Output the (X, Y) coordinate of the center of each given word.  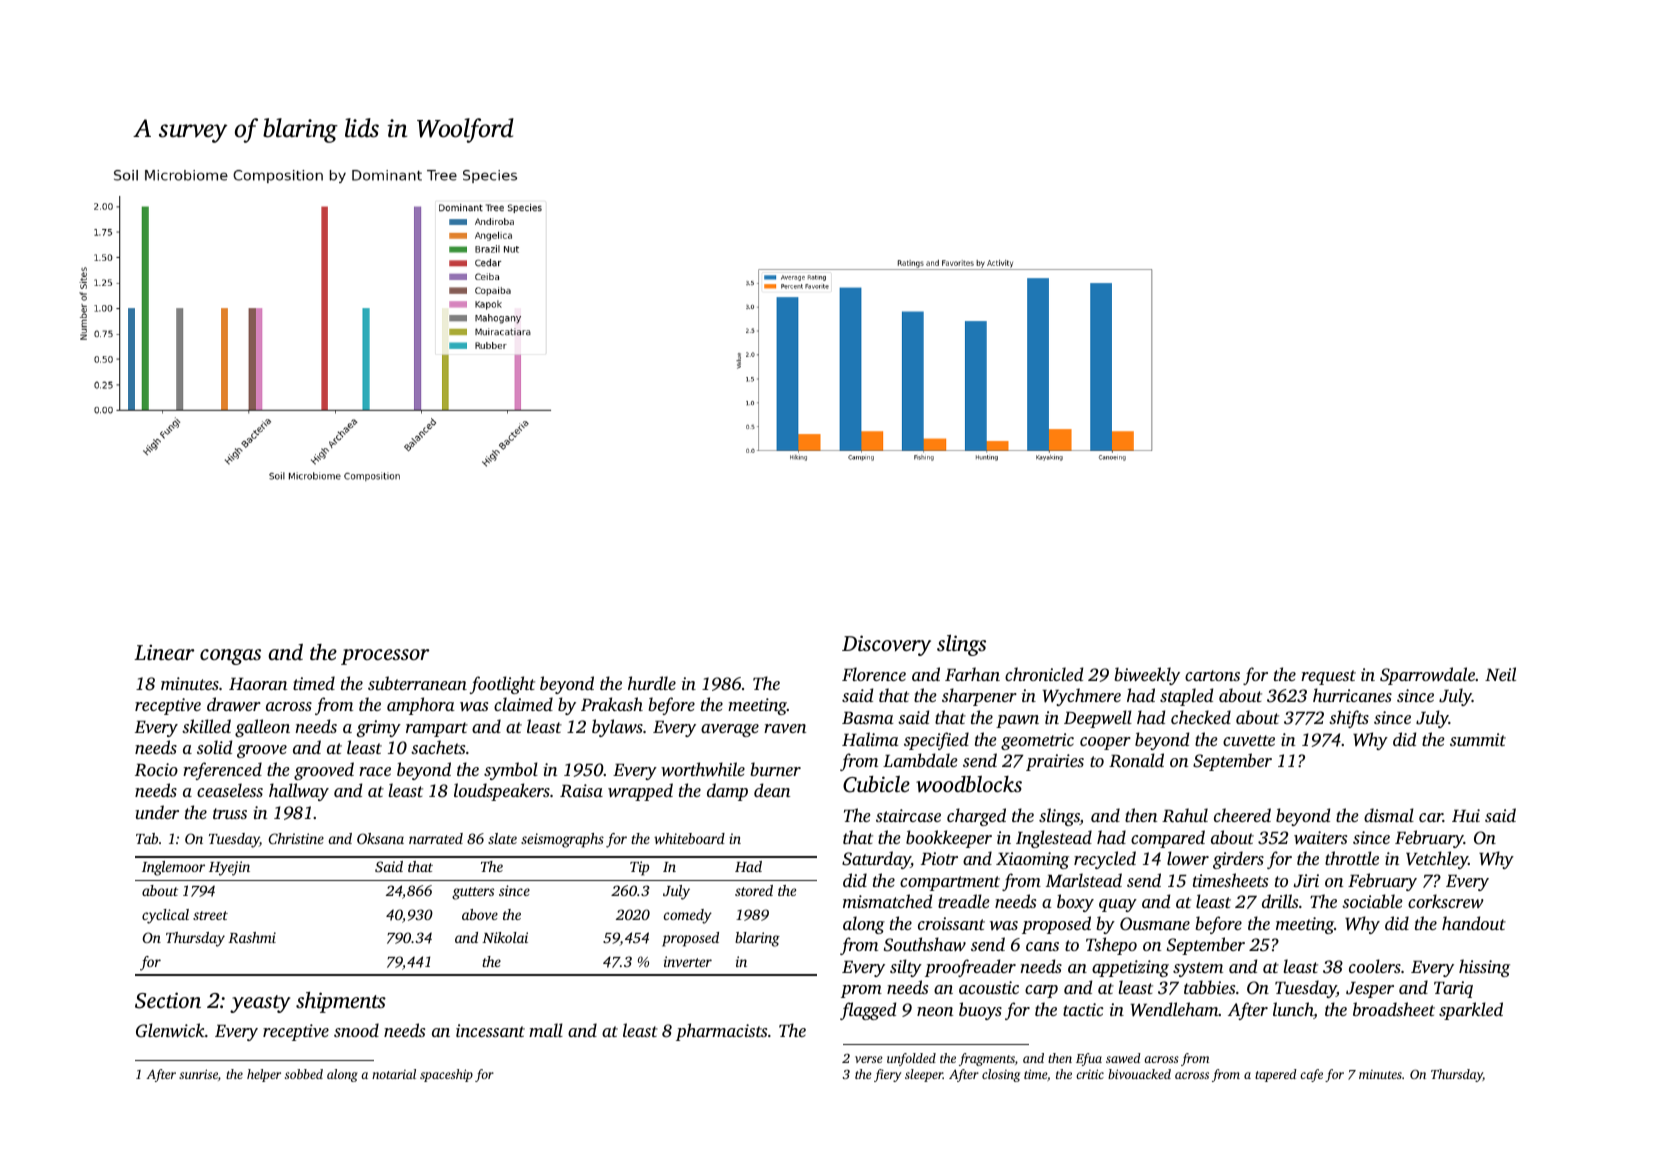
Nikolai (505, 937)
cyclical (165, 916)
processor (385, 657)
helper (264, 1075)
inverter (688, 961)
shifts (1349, 719)
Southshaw (925, 944)
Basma (868, 718)
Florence (874, 674)
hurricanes (1352, 695)
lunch (1293, 1009)
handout (1474, 923)
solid (214, 747)
